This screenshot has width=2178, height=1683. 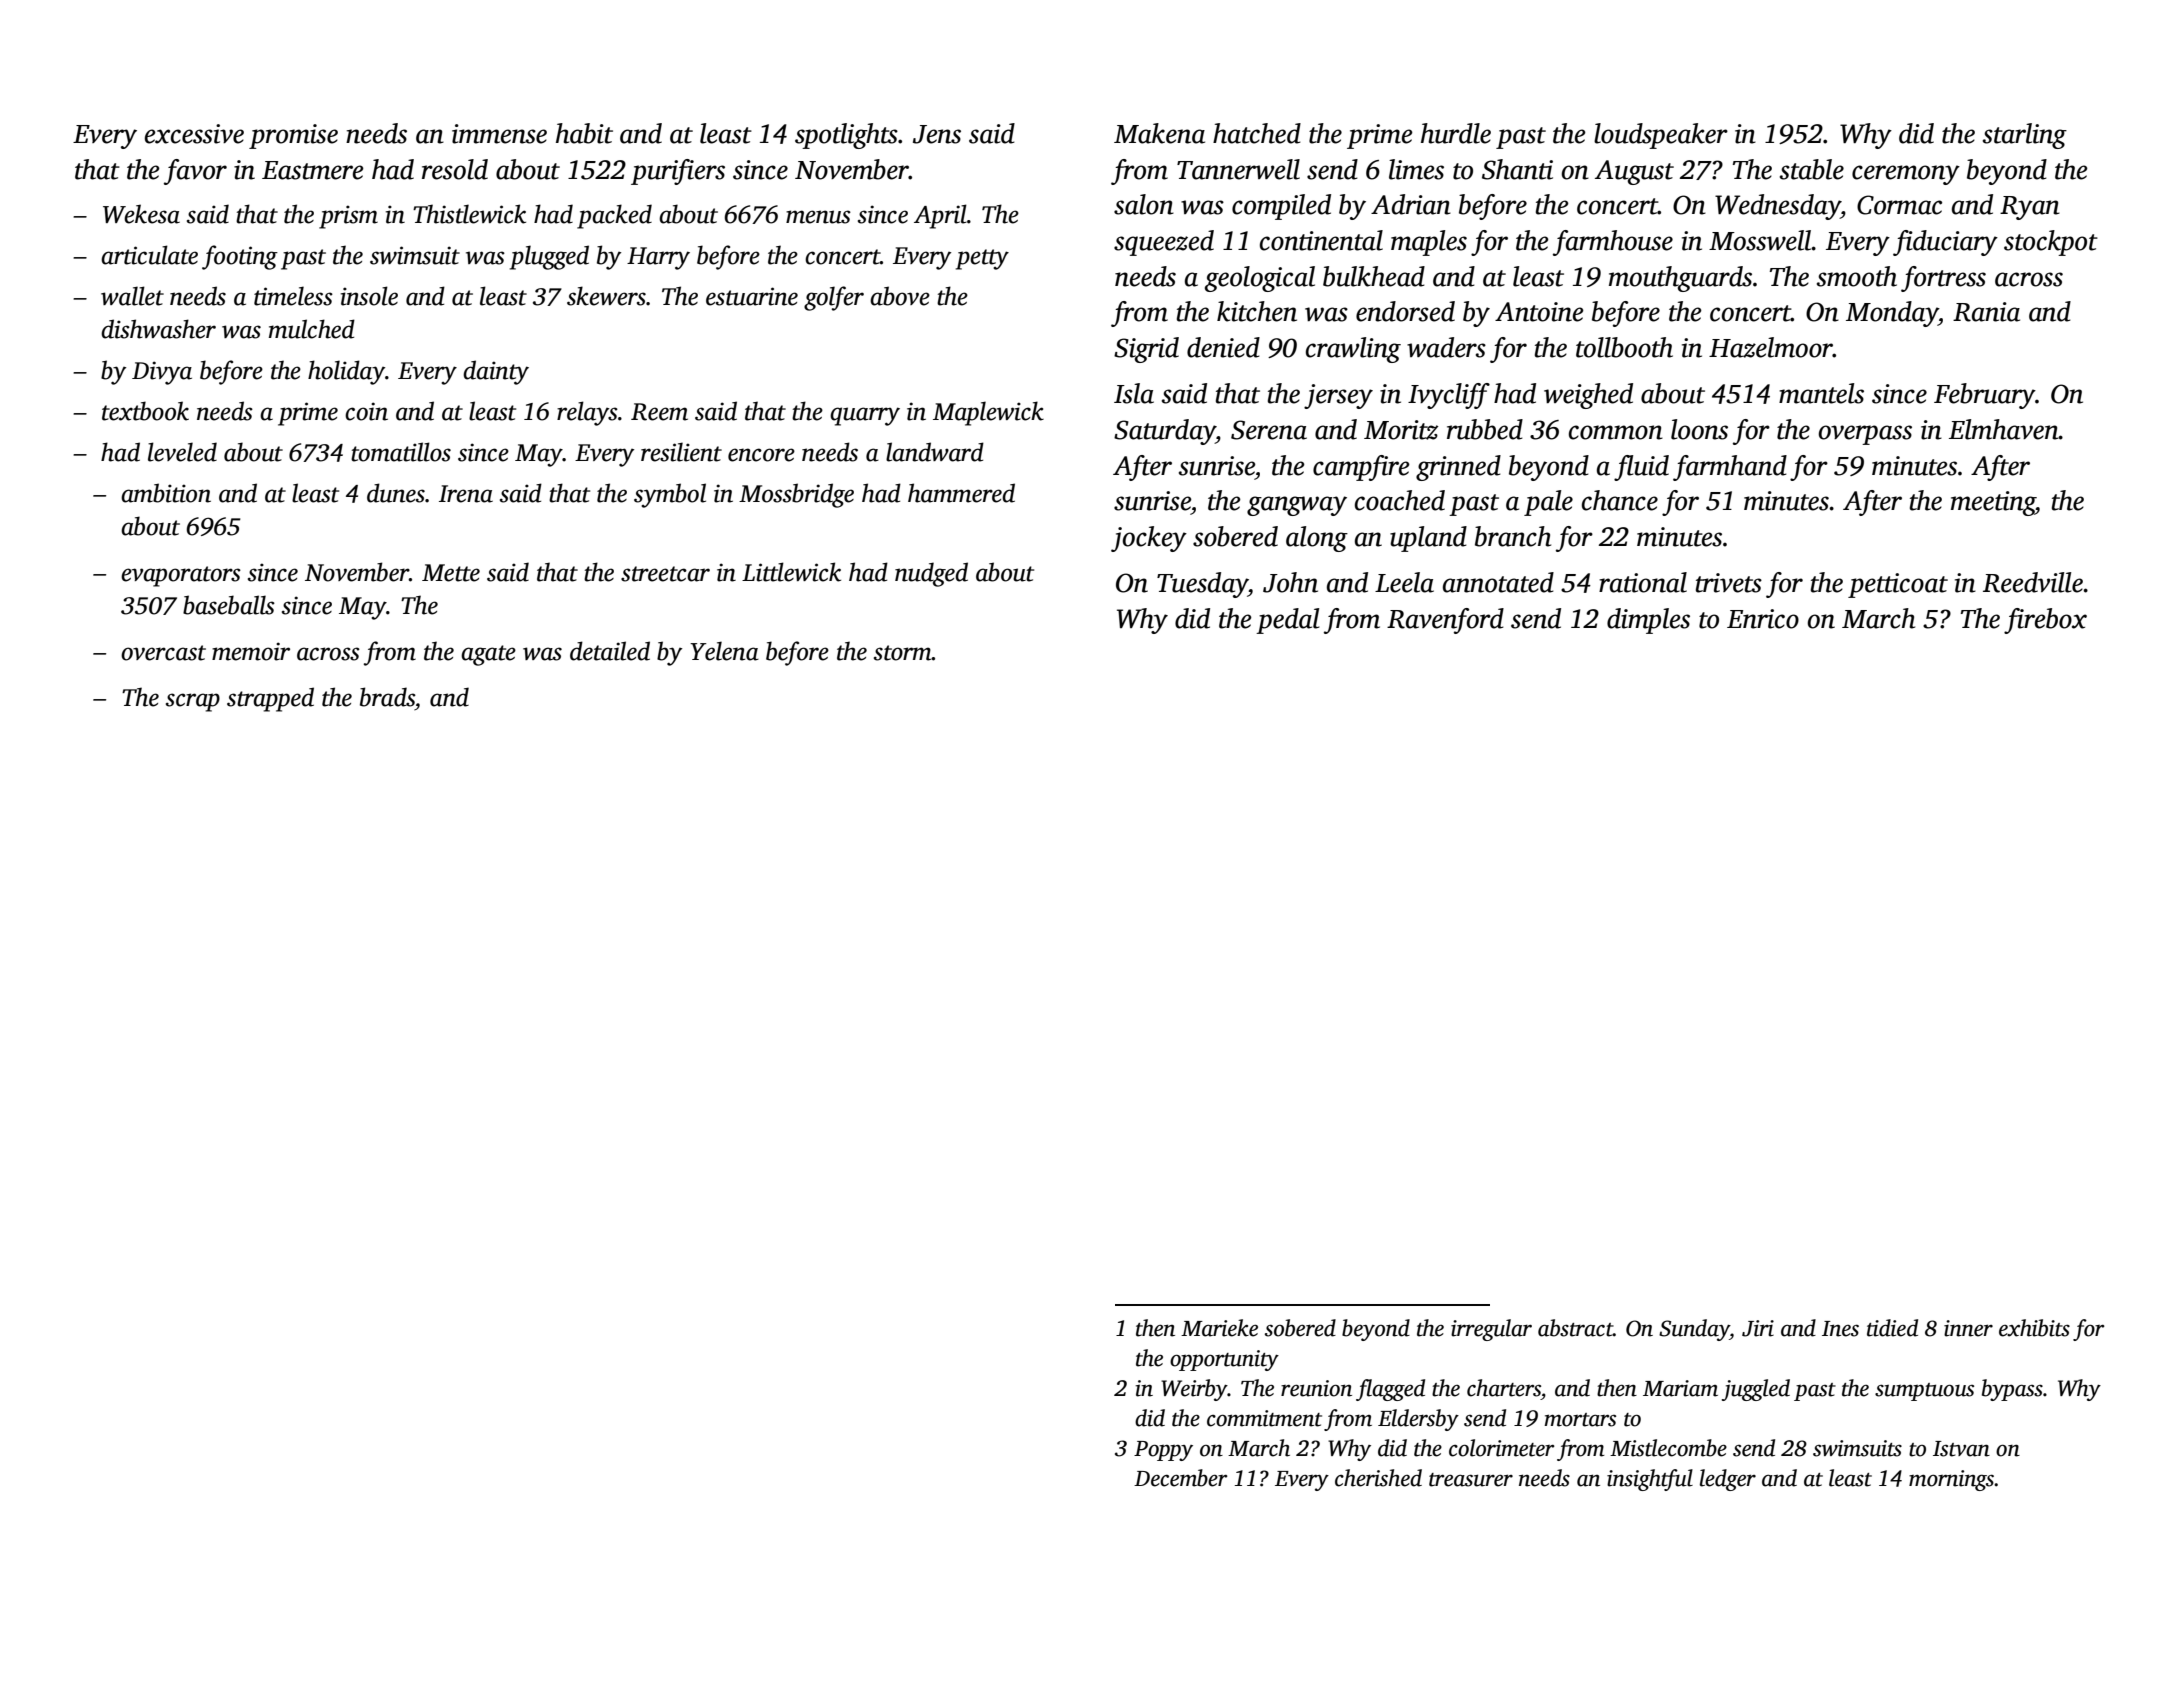 What do you see at coordinates (1771, 347) in the screenshot?
I see `Hazelmoor` at bounding box center [1771, 347].
